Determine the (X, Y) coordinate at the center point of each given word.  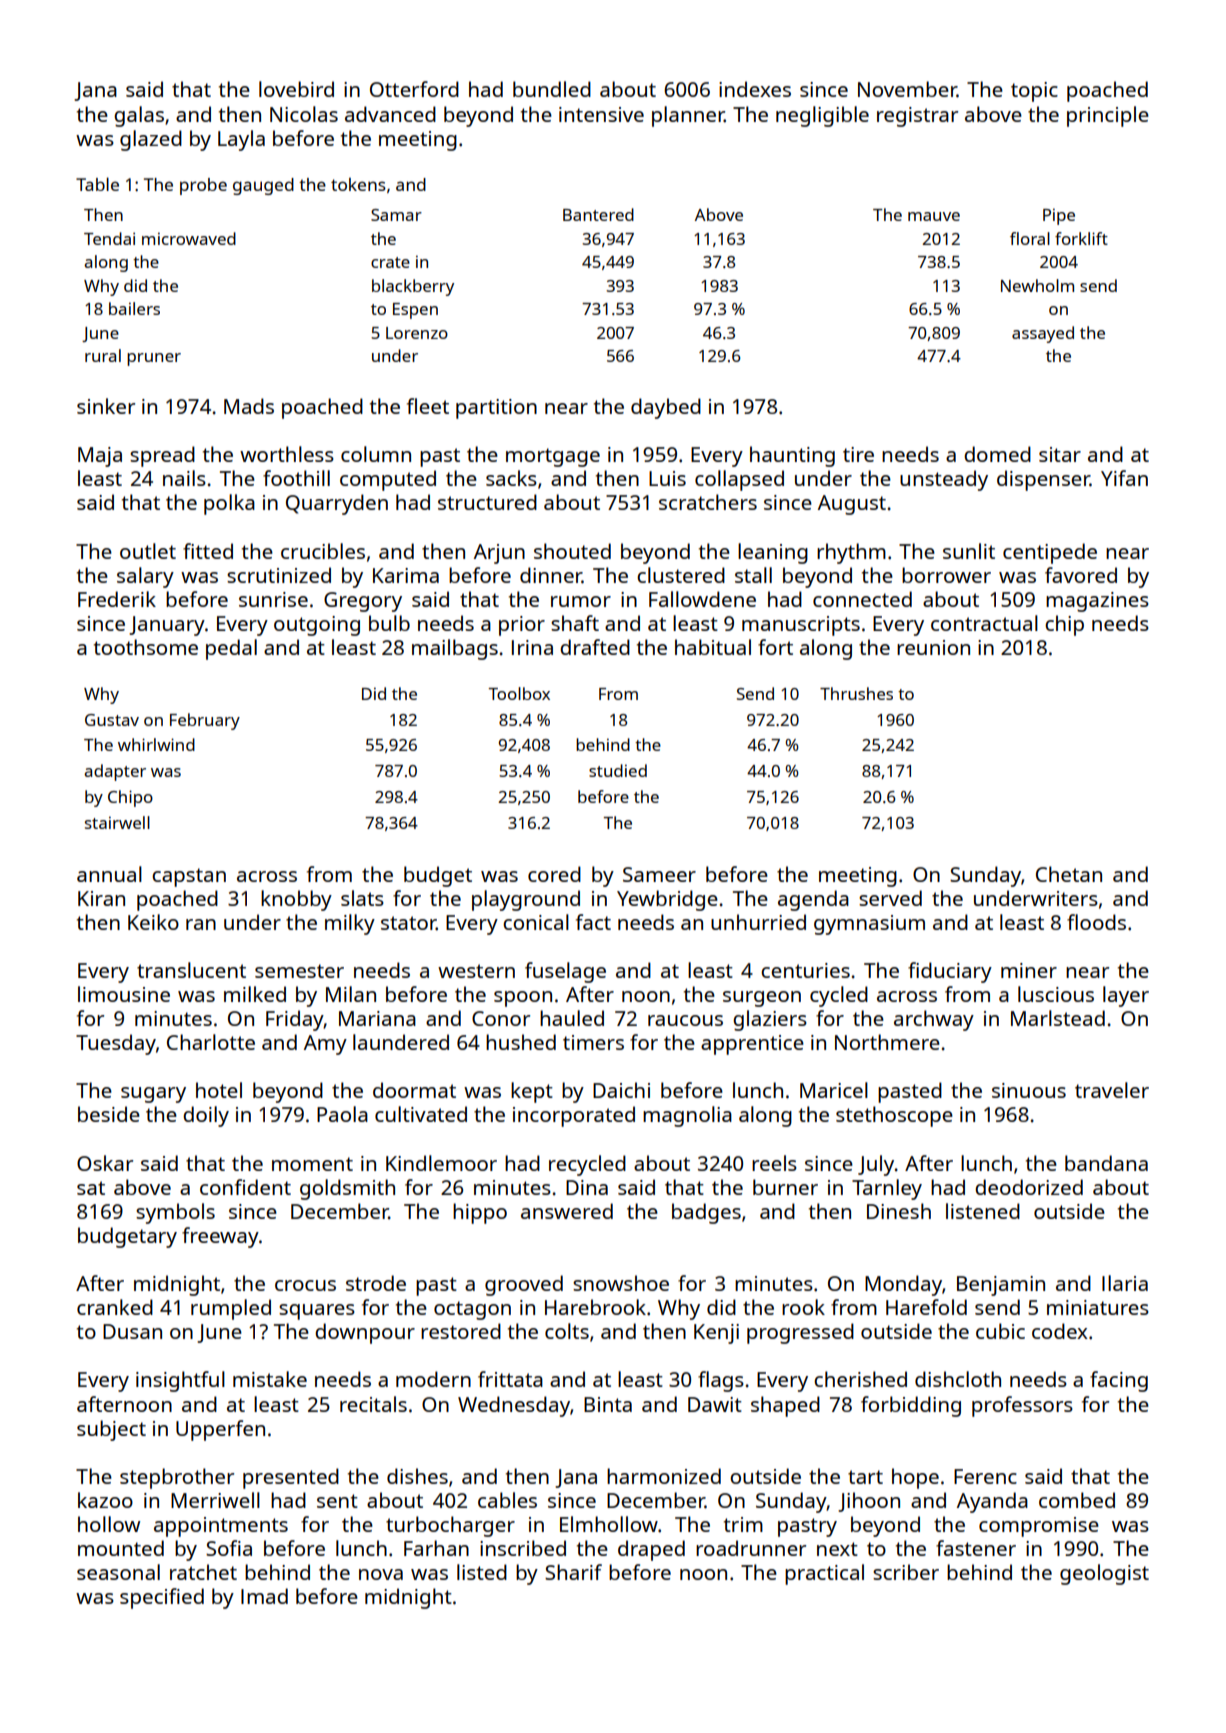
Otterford (414, 89)
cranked (115, 1307)
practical (824, 1574)
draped (651, 1550)
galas (139, 116)
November (907, 89)
